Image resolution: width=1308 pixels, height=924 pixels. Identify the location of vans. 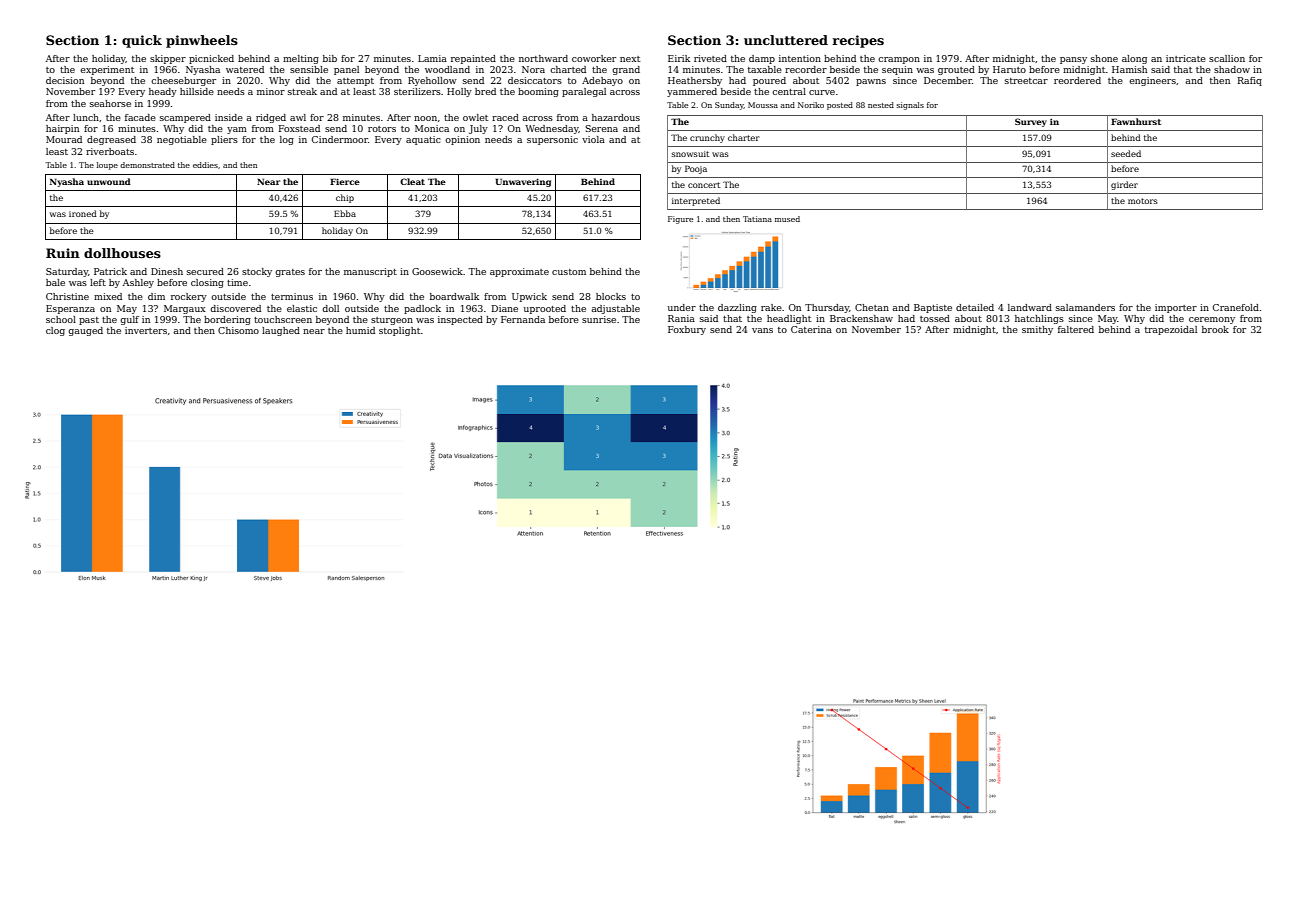
(762, 330).
